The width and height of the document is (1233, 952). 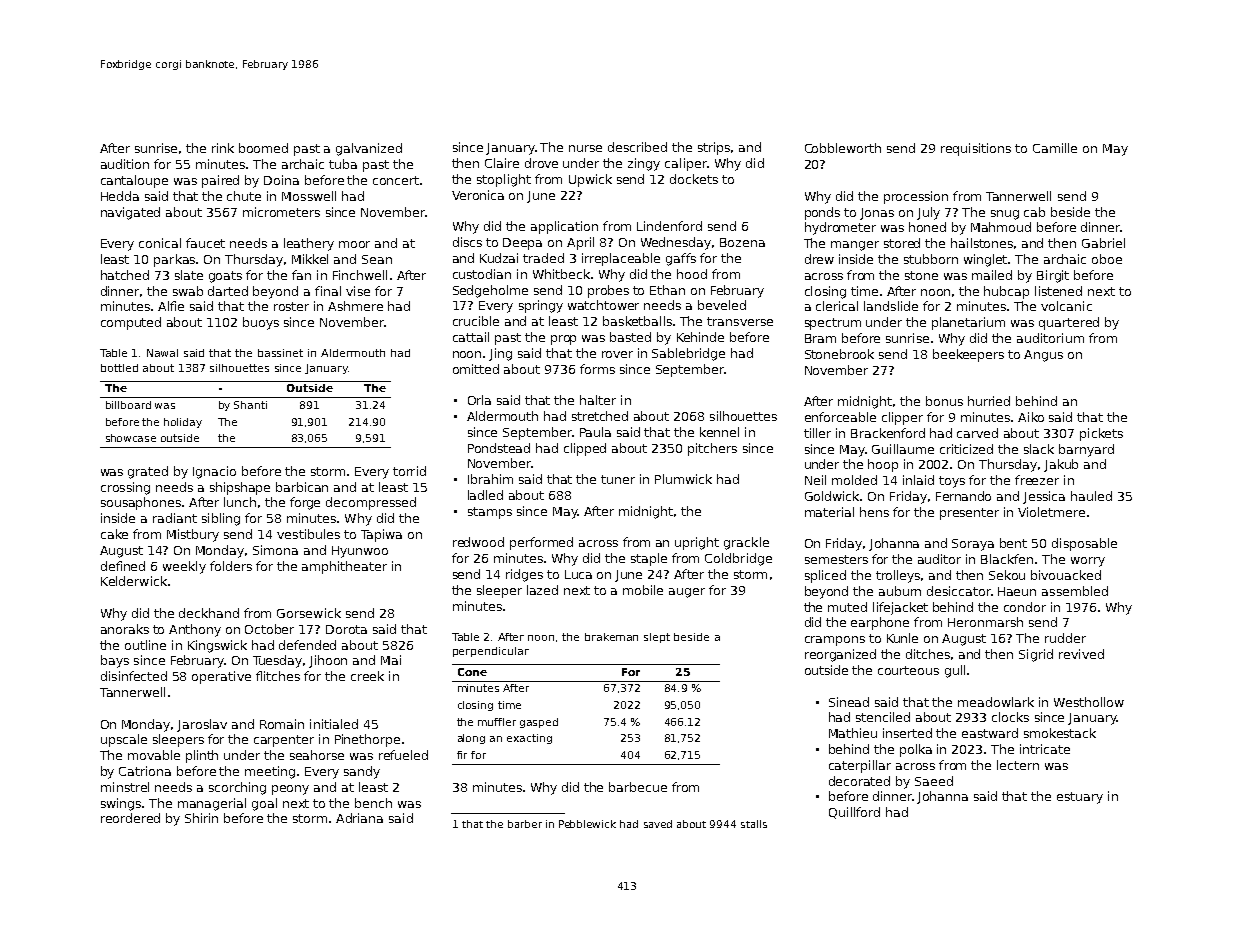 What do you see at coordinates (883, 717) in the document?
I see `stenciled` at bounding box center [883, 717].
